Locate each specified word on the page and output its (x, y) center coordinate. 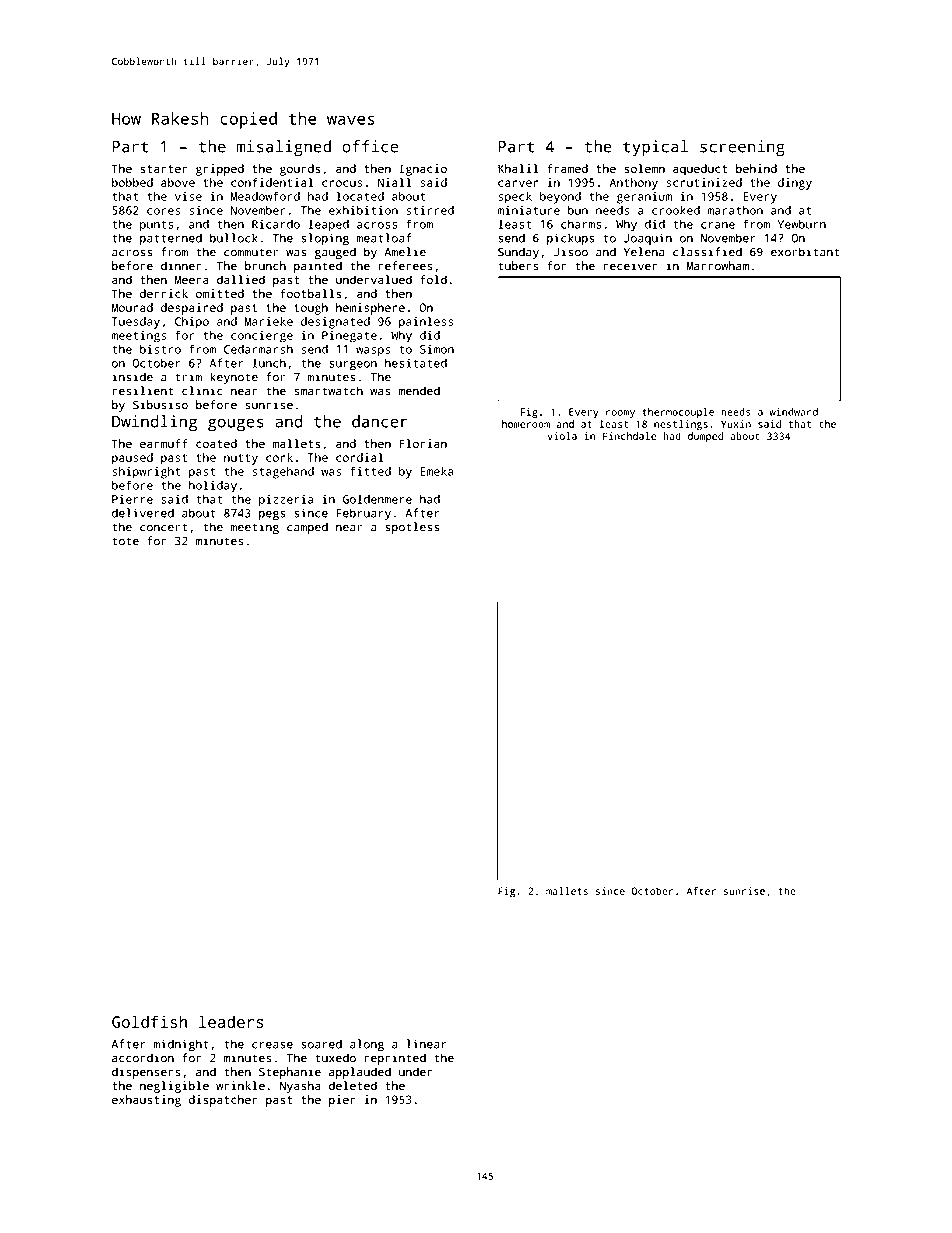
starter (163, 169)
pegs (272, 516)
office (370, 146)
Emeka (437, 471)
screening (742, 148)
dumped (705, 437)
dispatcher (223, 1101)
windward (793, 412)
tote (125, 541)
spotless (412, 528)
